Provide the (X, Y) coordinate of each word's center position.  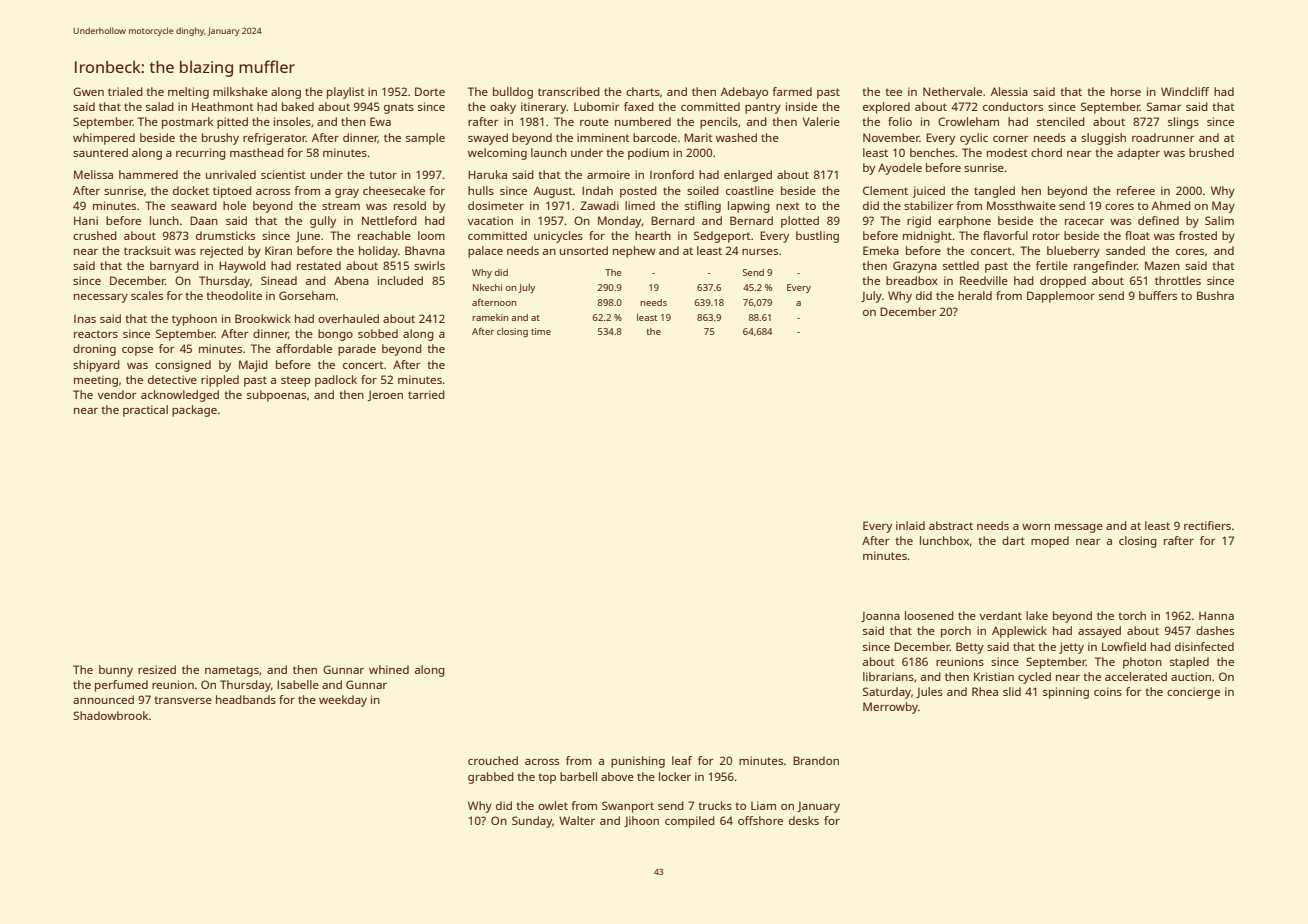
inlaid (910, 525)
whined (389, 669)
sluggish (1103, 139)
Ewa (380, 121)
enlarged (748, 176)
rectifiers (1207, 525)
